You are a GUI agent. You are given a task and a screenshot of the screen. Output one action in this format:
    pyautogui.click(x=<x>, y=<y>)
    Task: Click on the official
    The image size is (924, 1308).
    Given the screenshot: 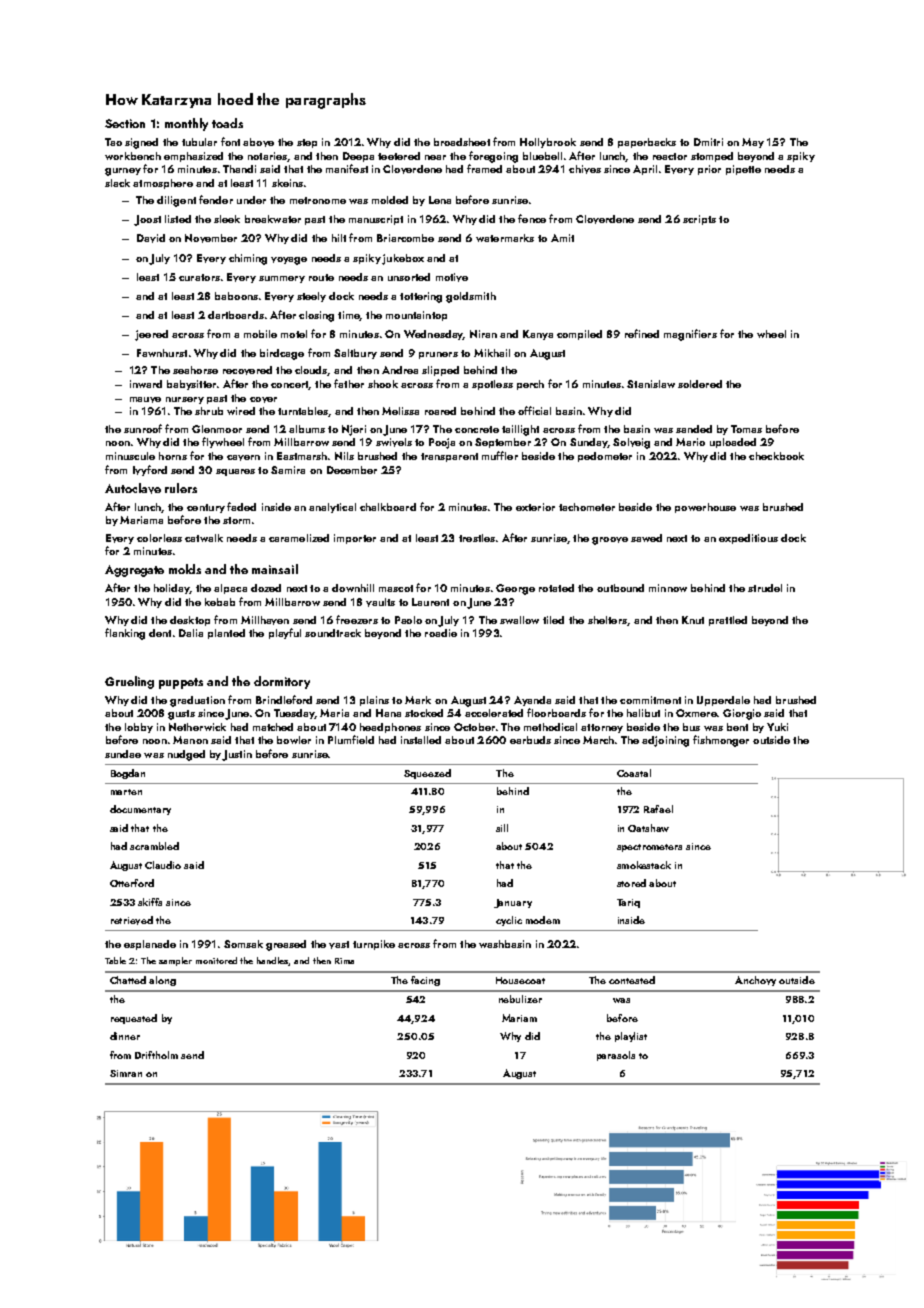 What is the action you would take?
    pyautogui.click(x=534, y=410)
